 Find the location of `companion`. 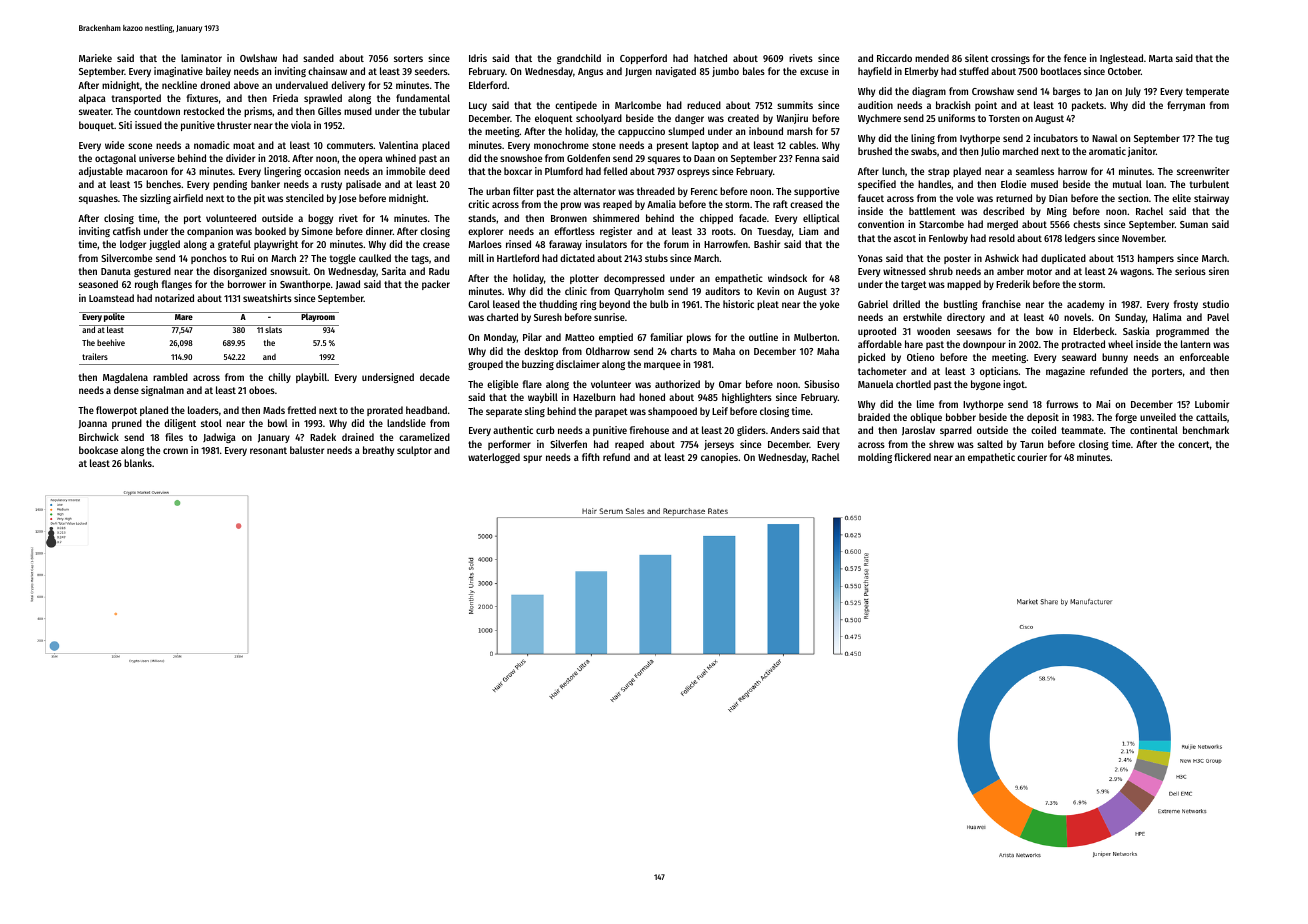

companion is located at coordinates (210, 232).
